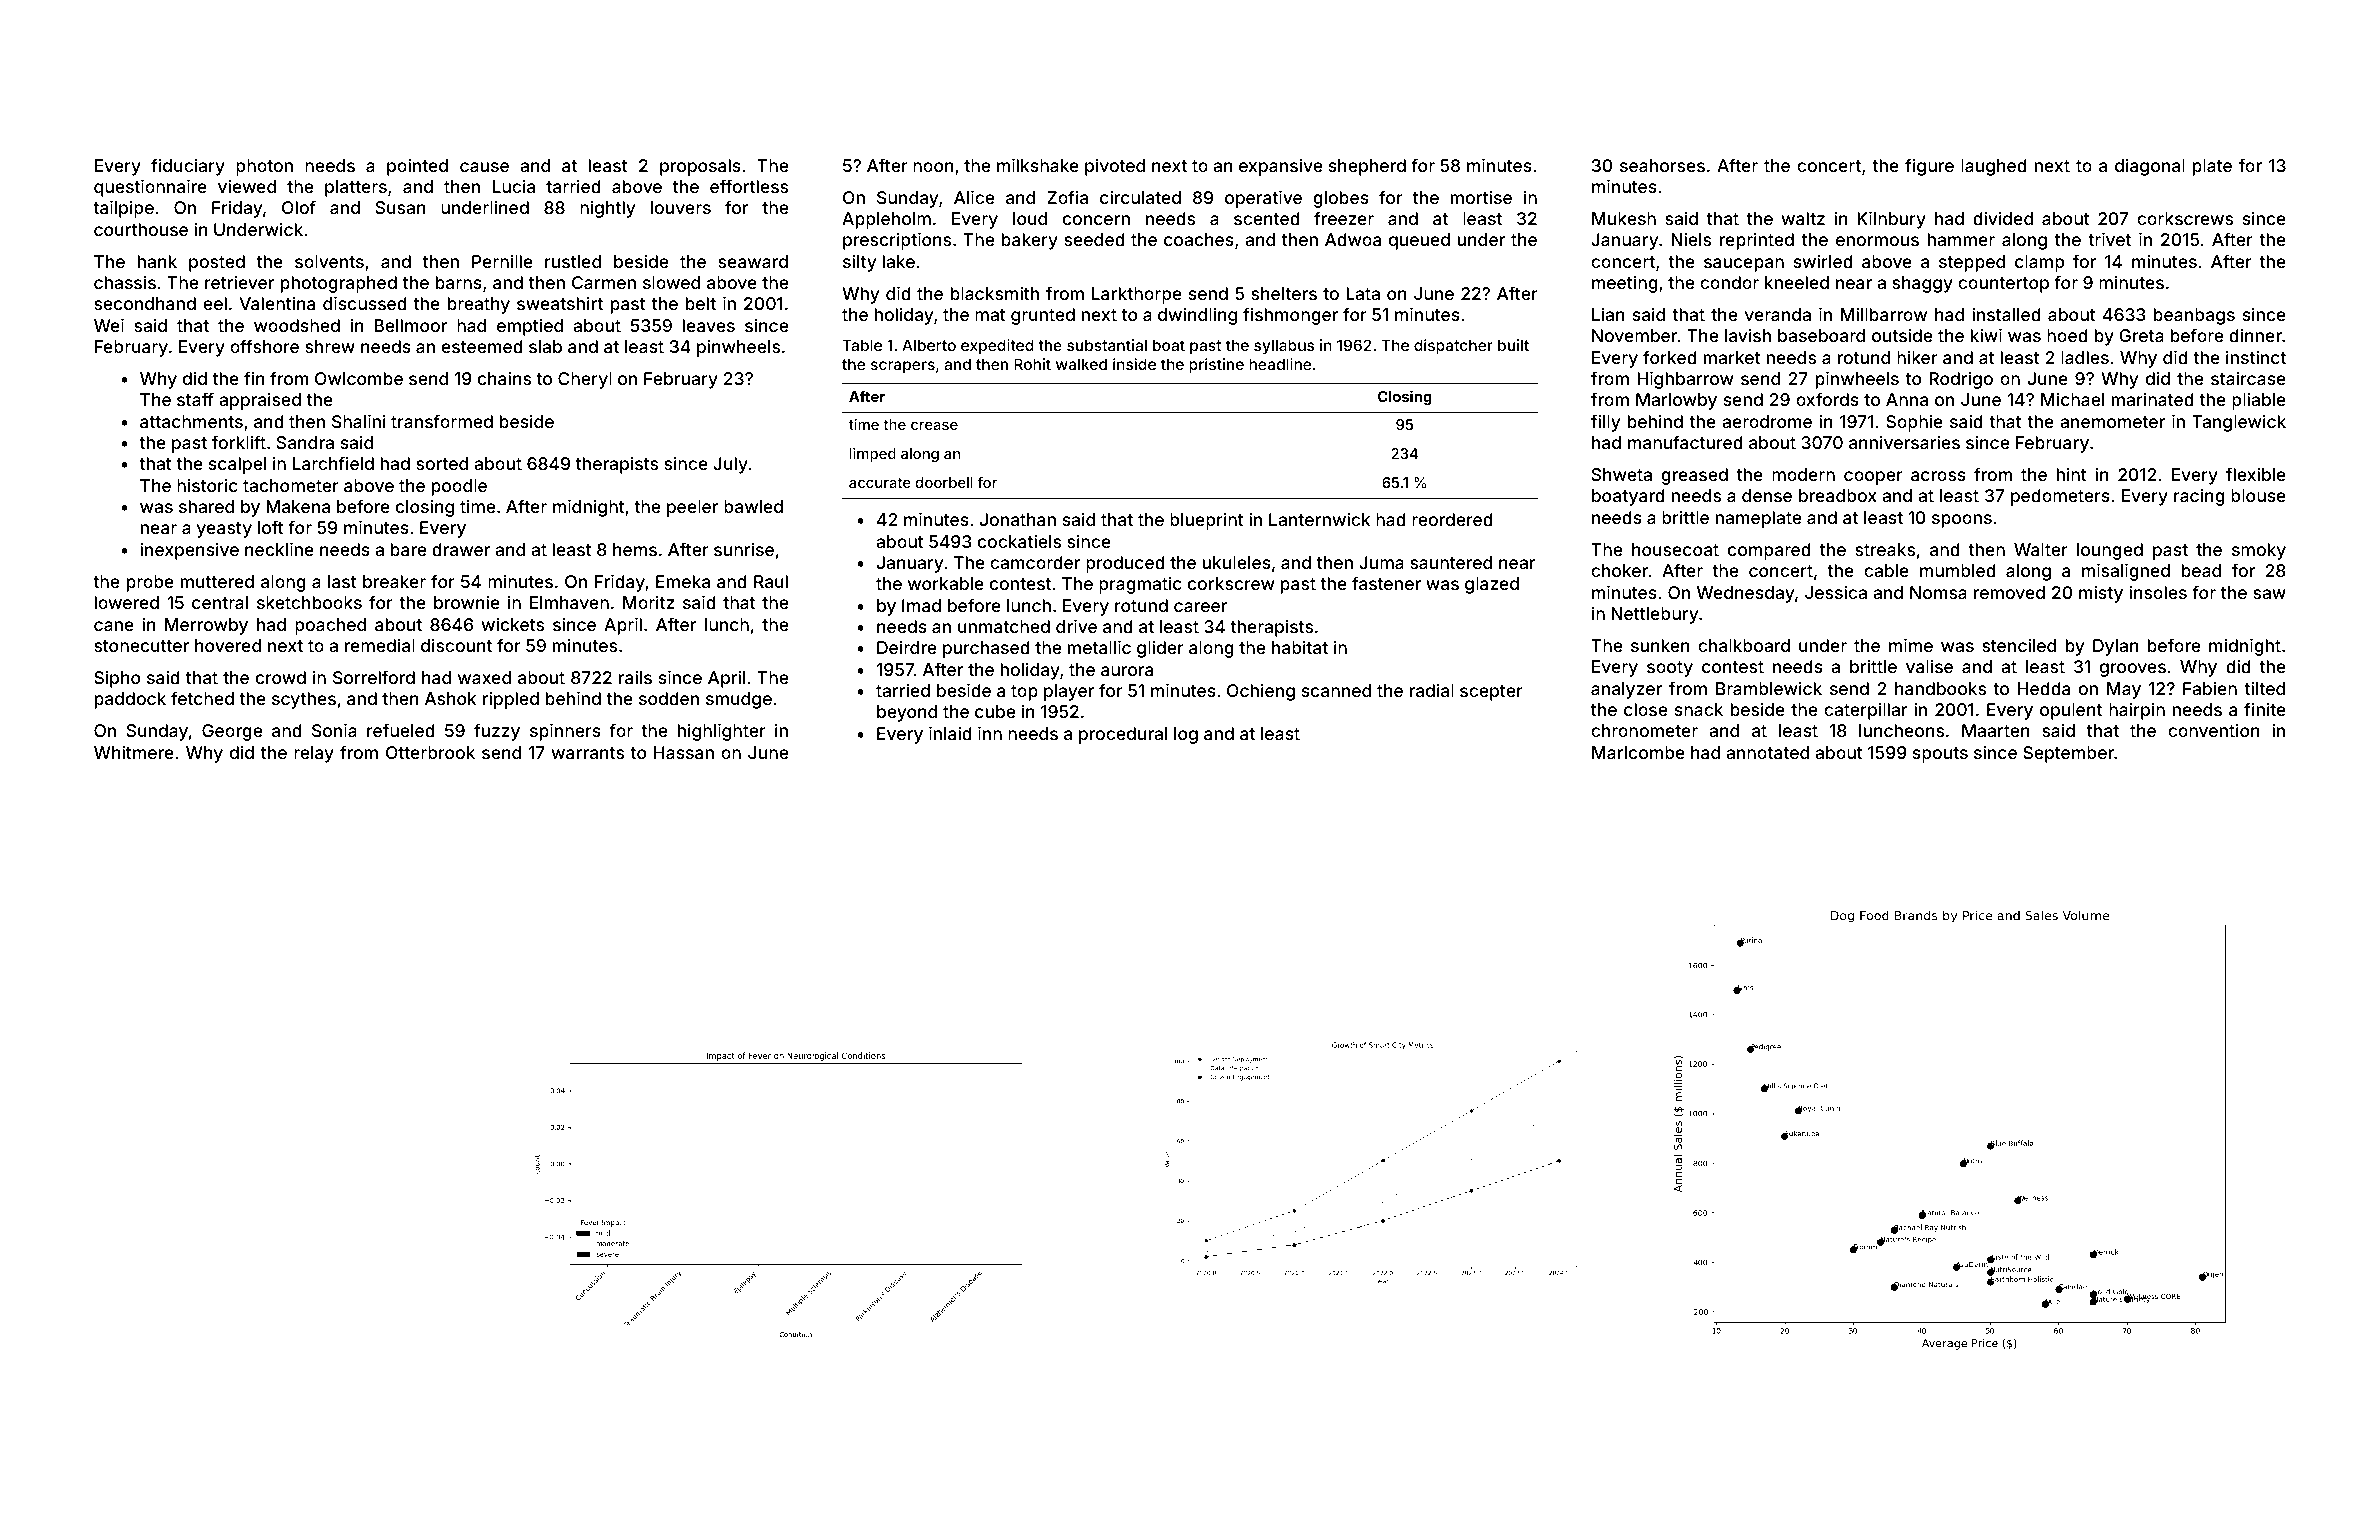 Image resolution: width=2380 pixels, height=1540 pixels. I want to click on dinner, so click(2255, 335).
